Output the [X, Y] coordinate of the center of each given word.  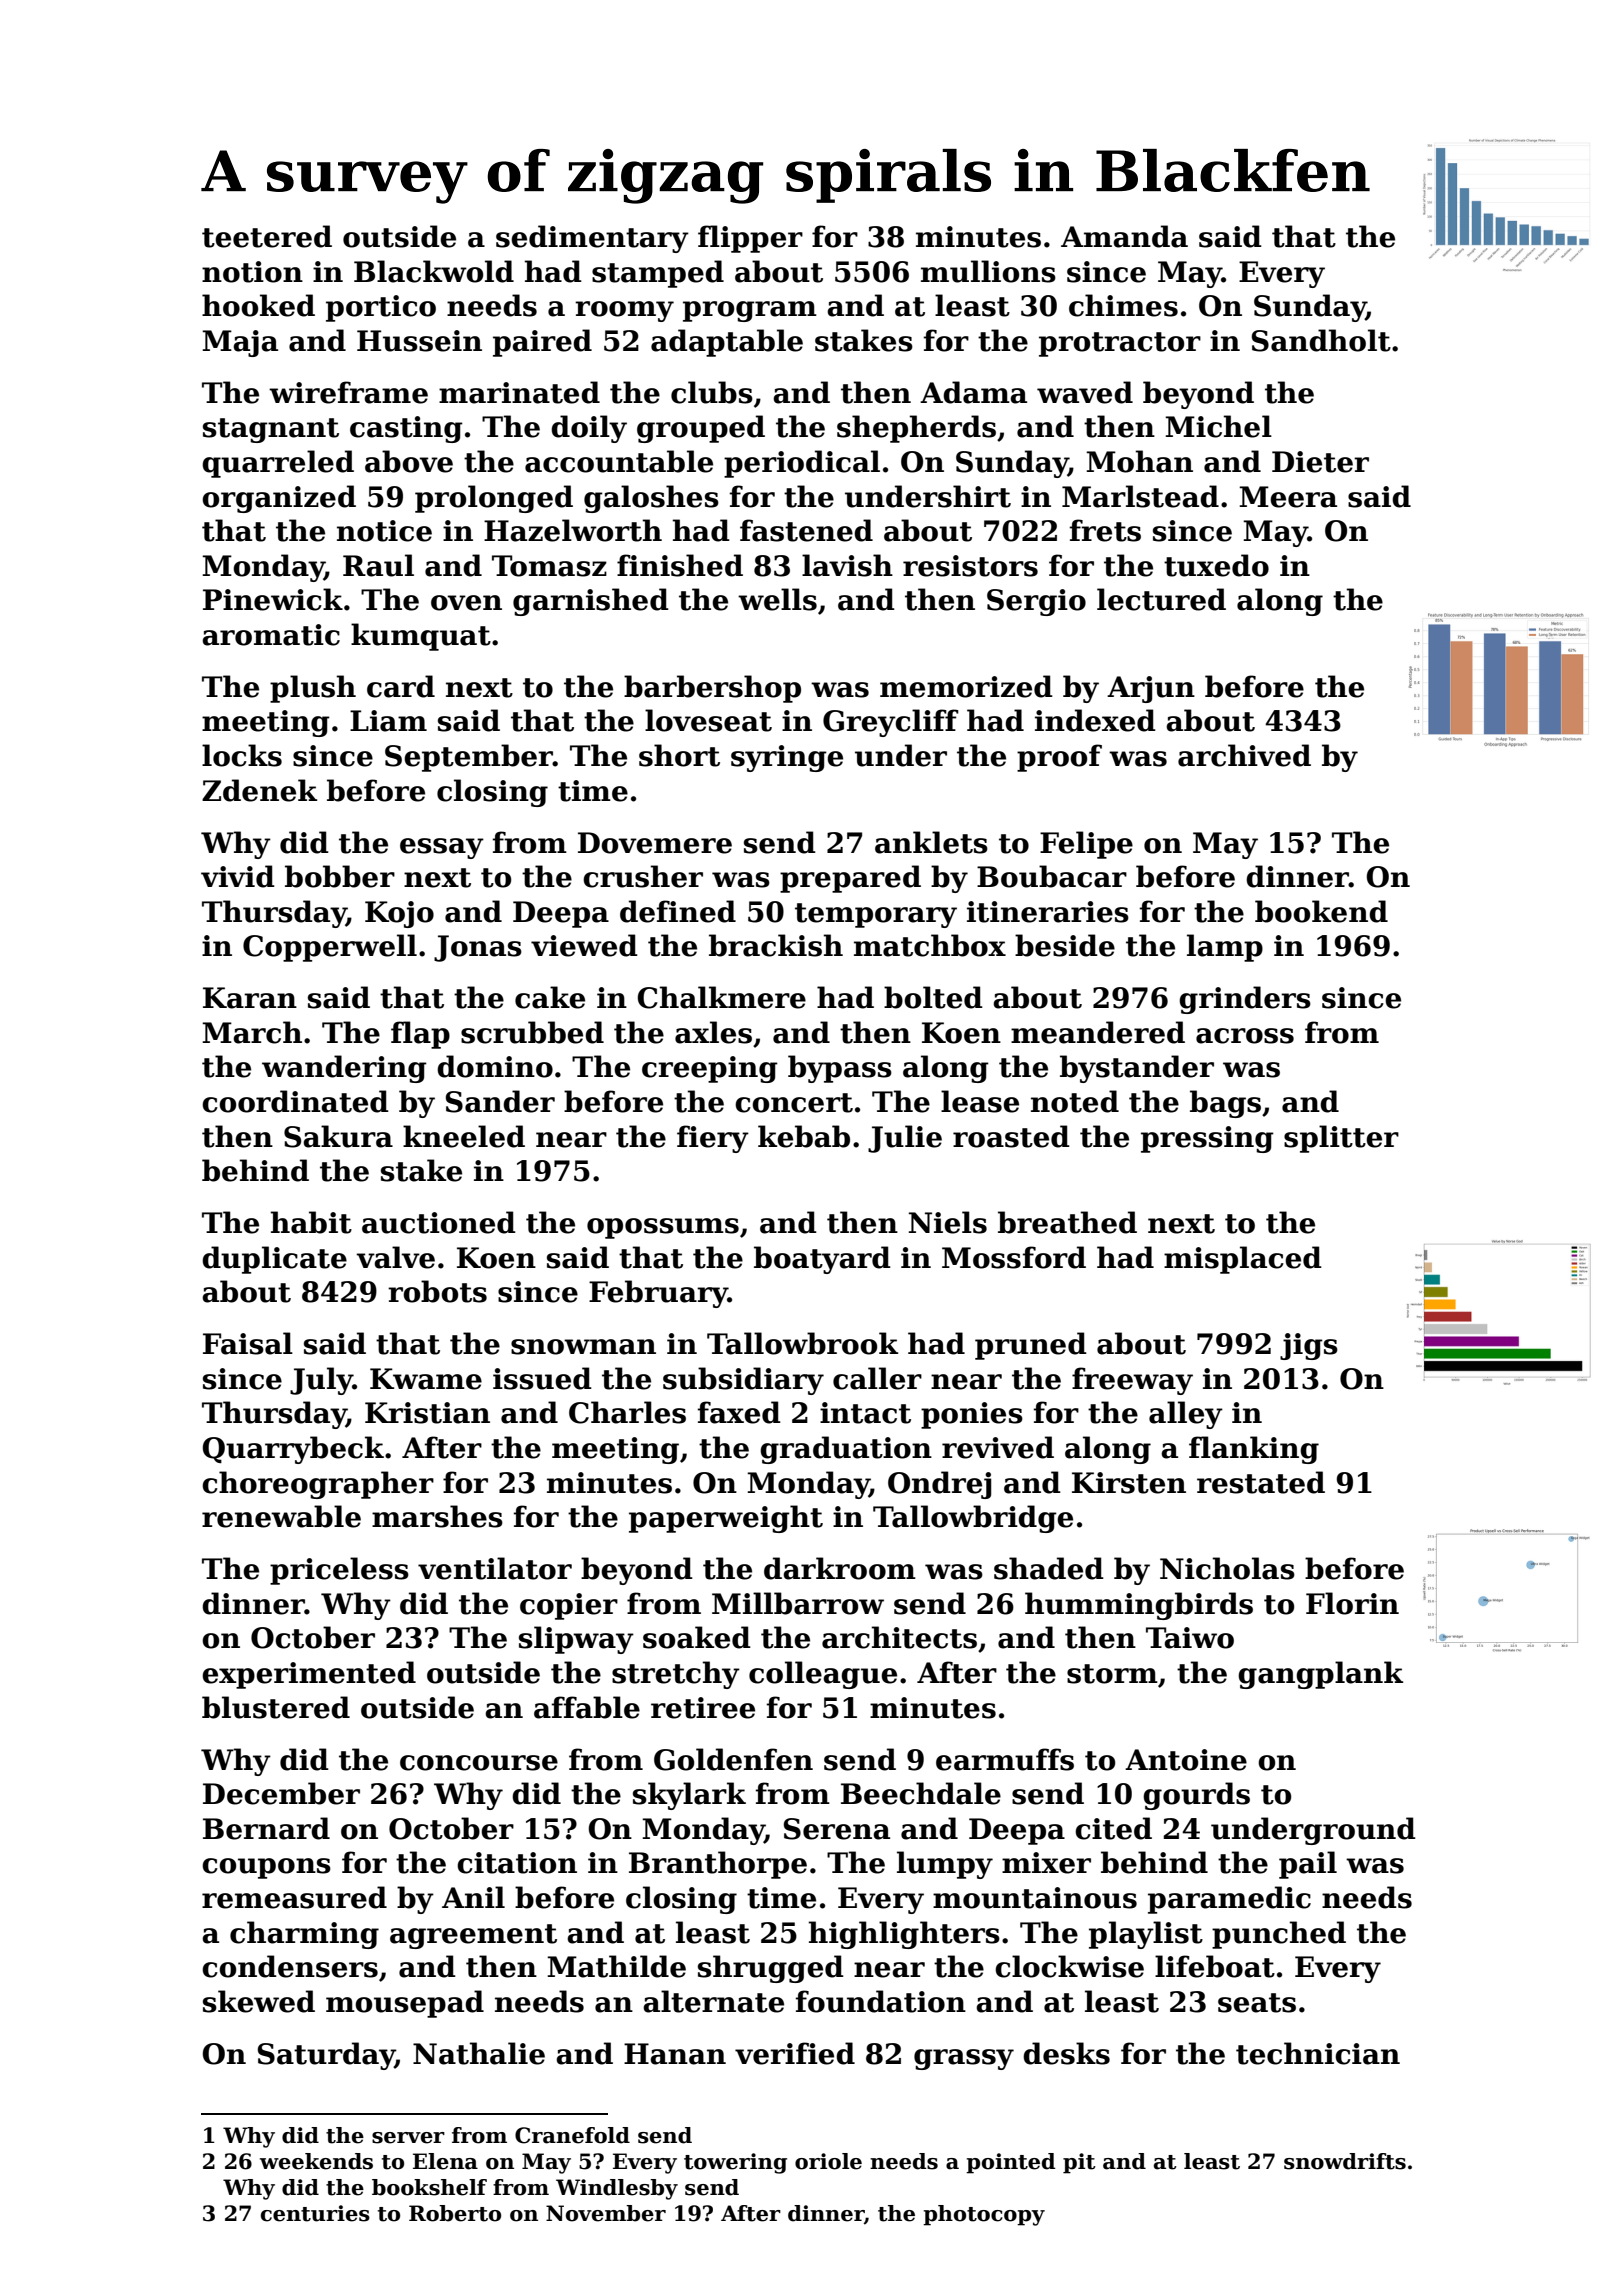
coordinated [295, 1101]
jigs [1309, 1346]
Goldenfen [733, 1759]
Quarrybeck [293, 1450]
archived [1244, 755]
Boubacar [1052, 876]
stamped [658, 274]
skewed [259, 2001]
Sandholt [1321, 340]
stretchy [676, 1675]
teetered [267, 236]
